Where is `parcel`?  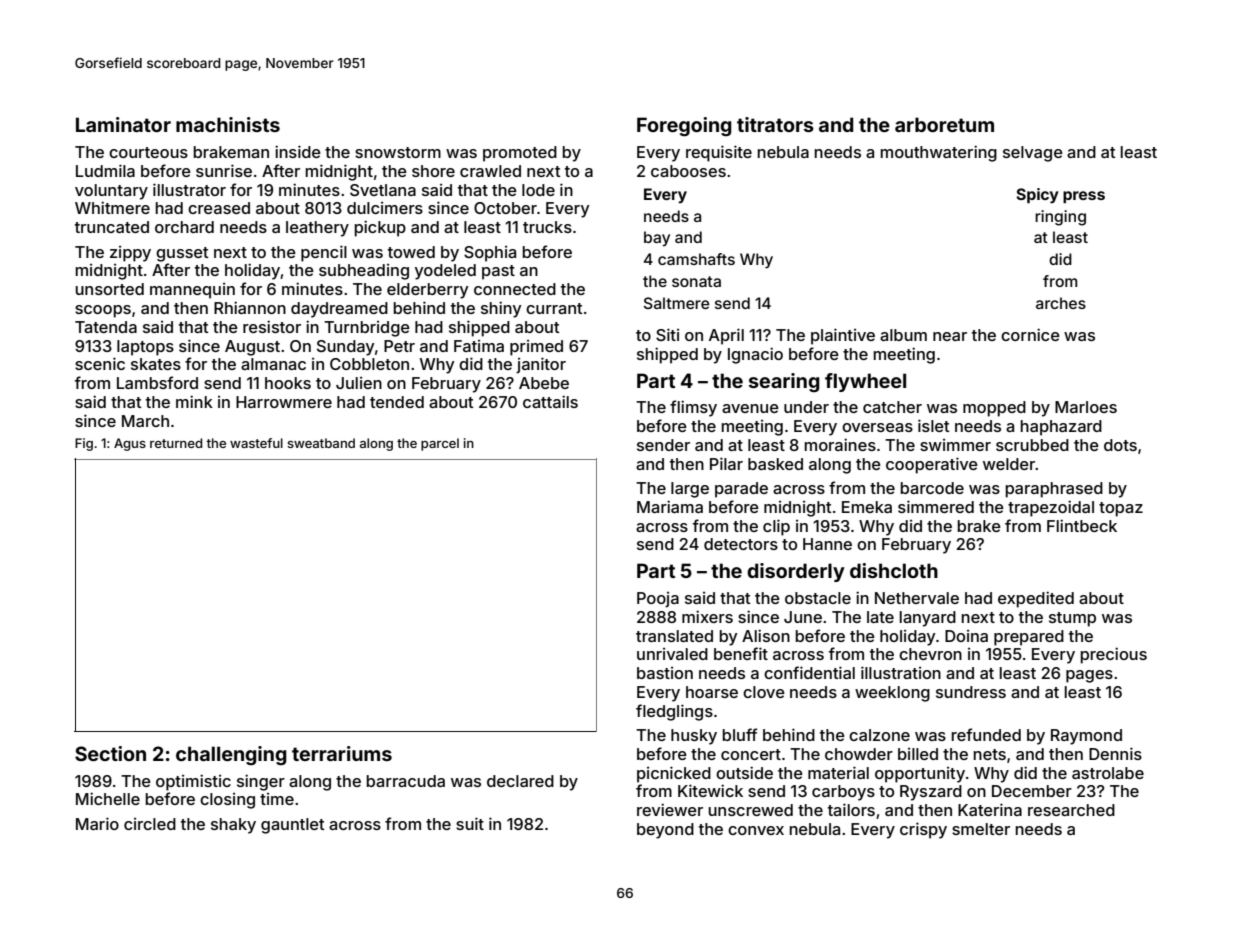
parcel is located at coordinates (440, 444).
